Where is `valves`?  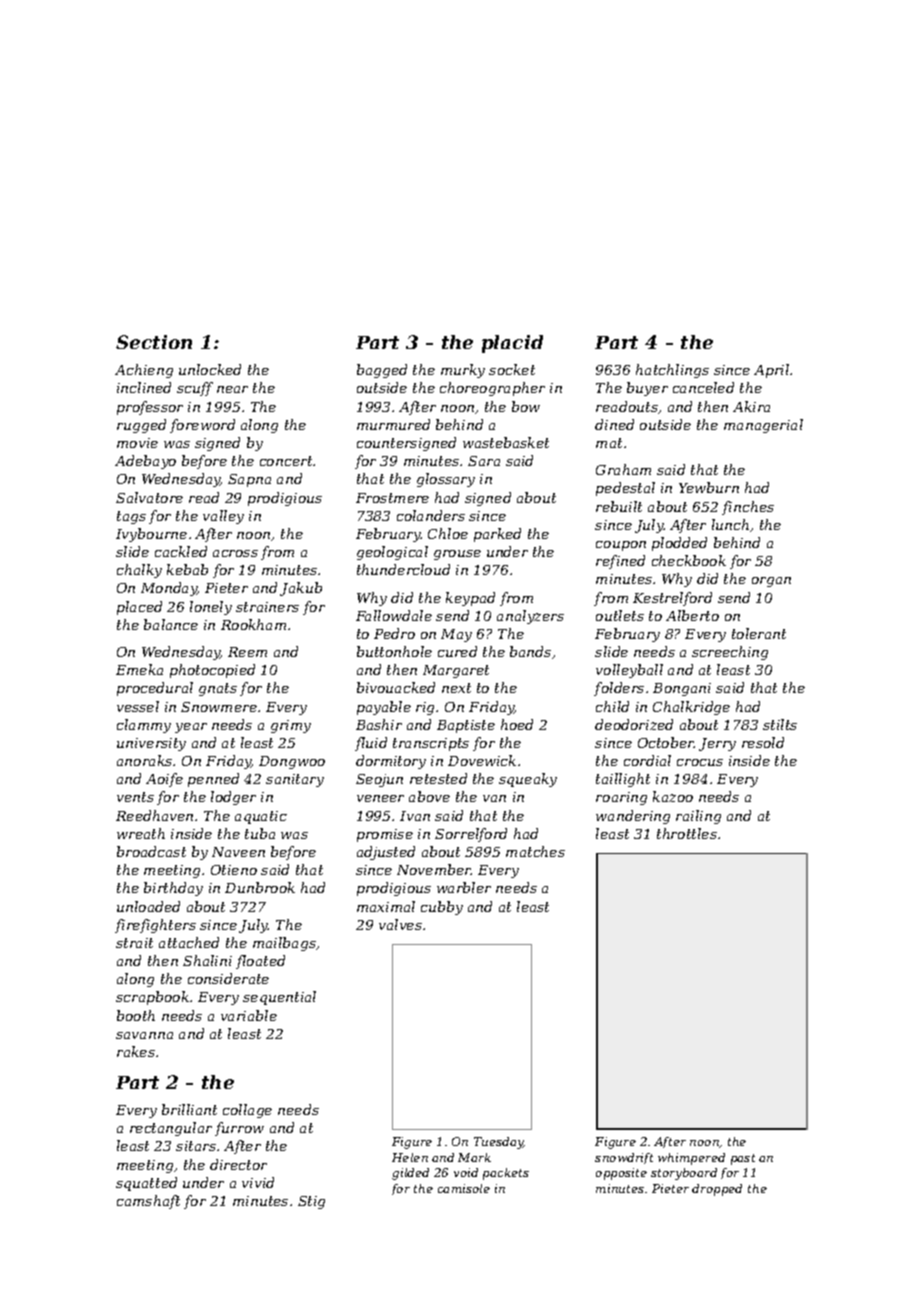
valves is located at coordinates (400, 924).
